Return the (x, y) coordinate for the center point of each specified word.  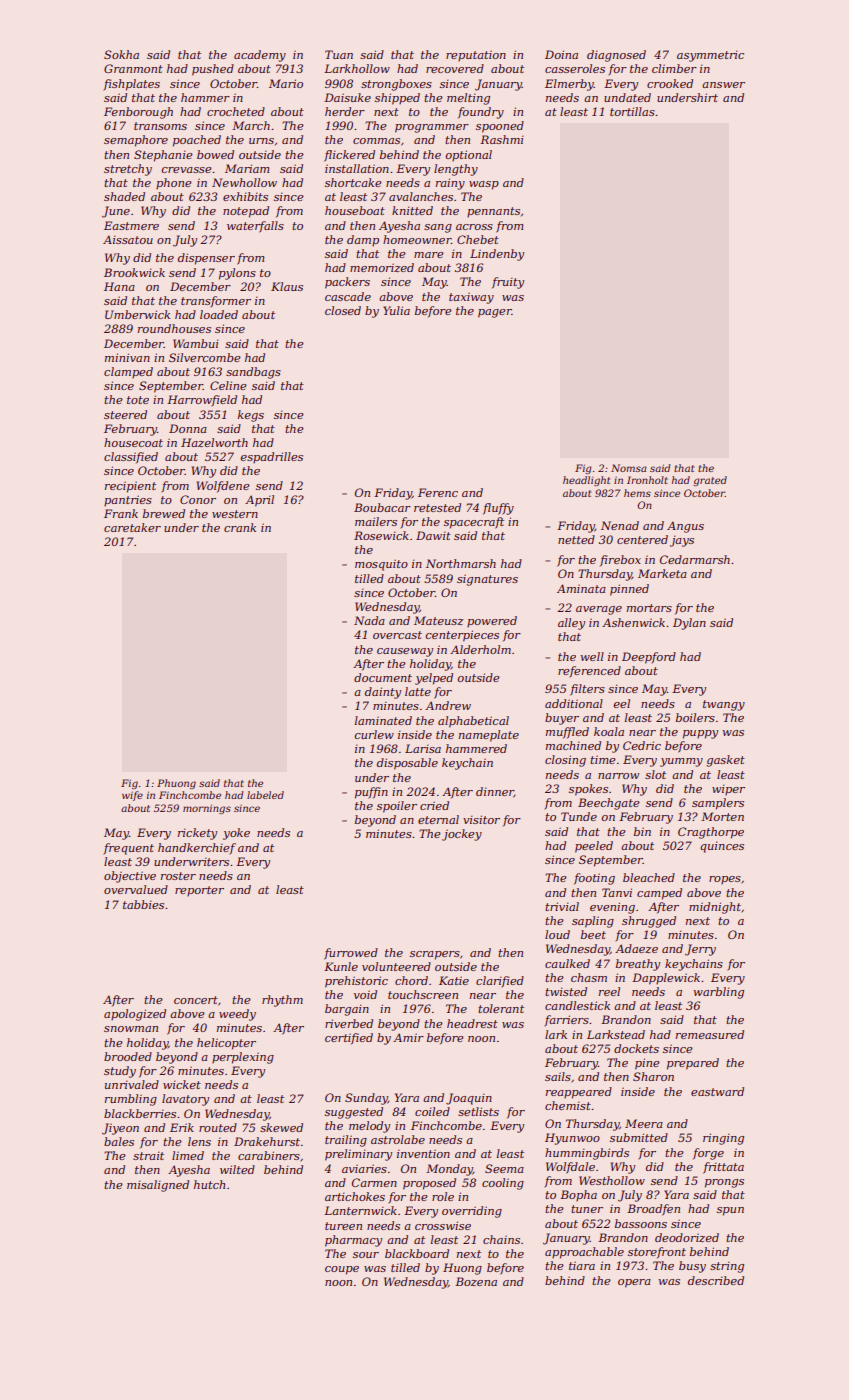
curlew (374, 734)
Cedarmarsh (695, 559)
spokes (588, 790)
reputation (476, 55)
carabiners (269, 1155)
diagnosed (616, 56)
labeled (265, 795)
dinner (495, 792)
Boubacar (382, 507)
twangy (724, 705)
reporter (199, 891)
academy (260, 56)
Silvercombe (205, 357)
